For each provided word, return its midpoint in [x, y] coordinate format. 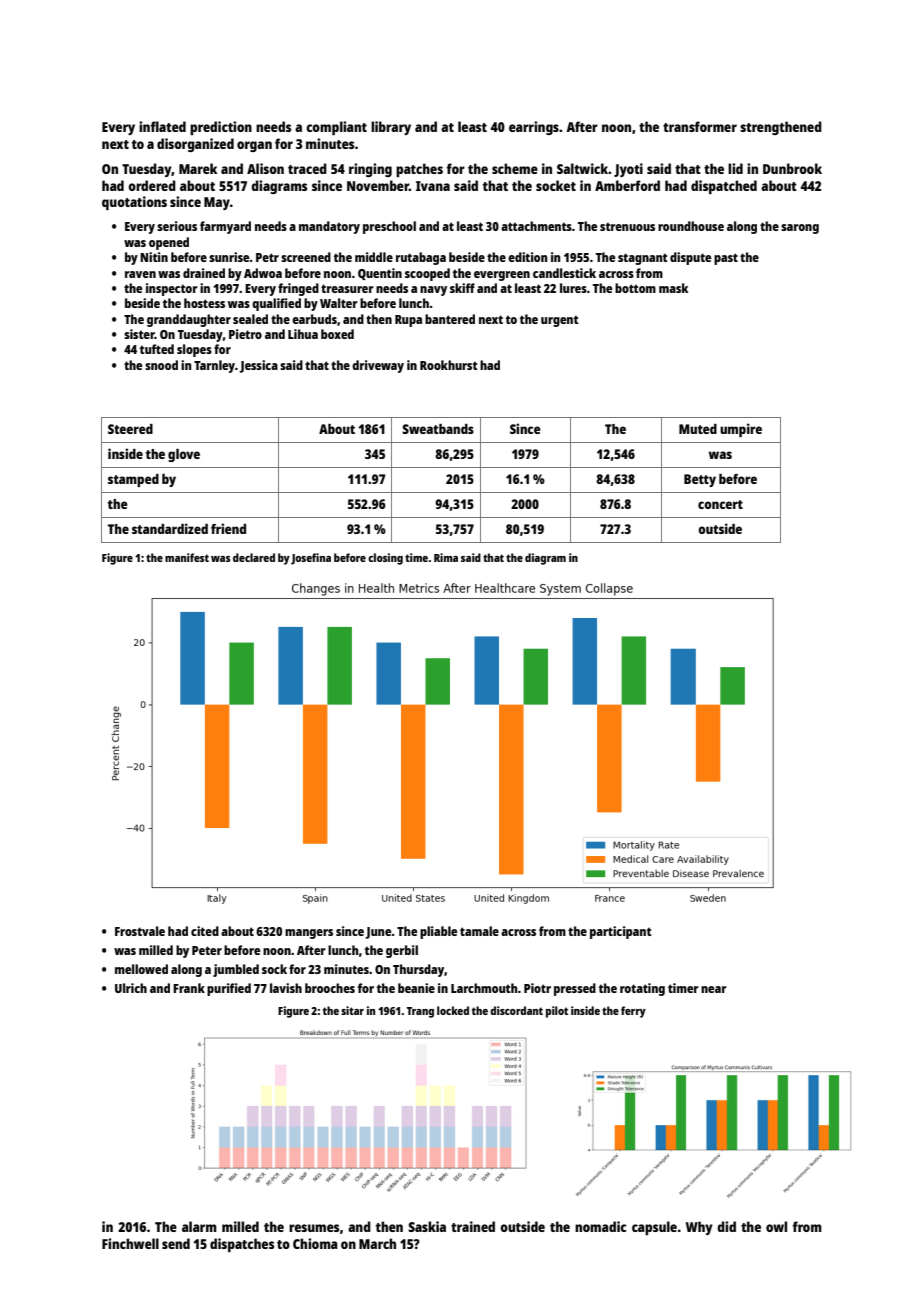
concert [720, 504]
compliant [336, 128]
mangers [309, 934]
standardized [170, 528]
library [391, 128]
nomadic [600, 1226]
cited [205, 931]
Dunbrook [792, 168]
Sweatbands [438, 429]
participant [620, 932]
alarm [199, 1226]
